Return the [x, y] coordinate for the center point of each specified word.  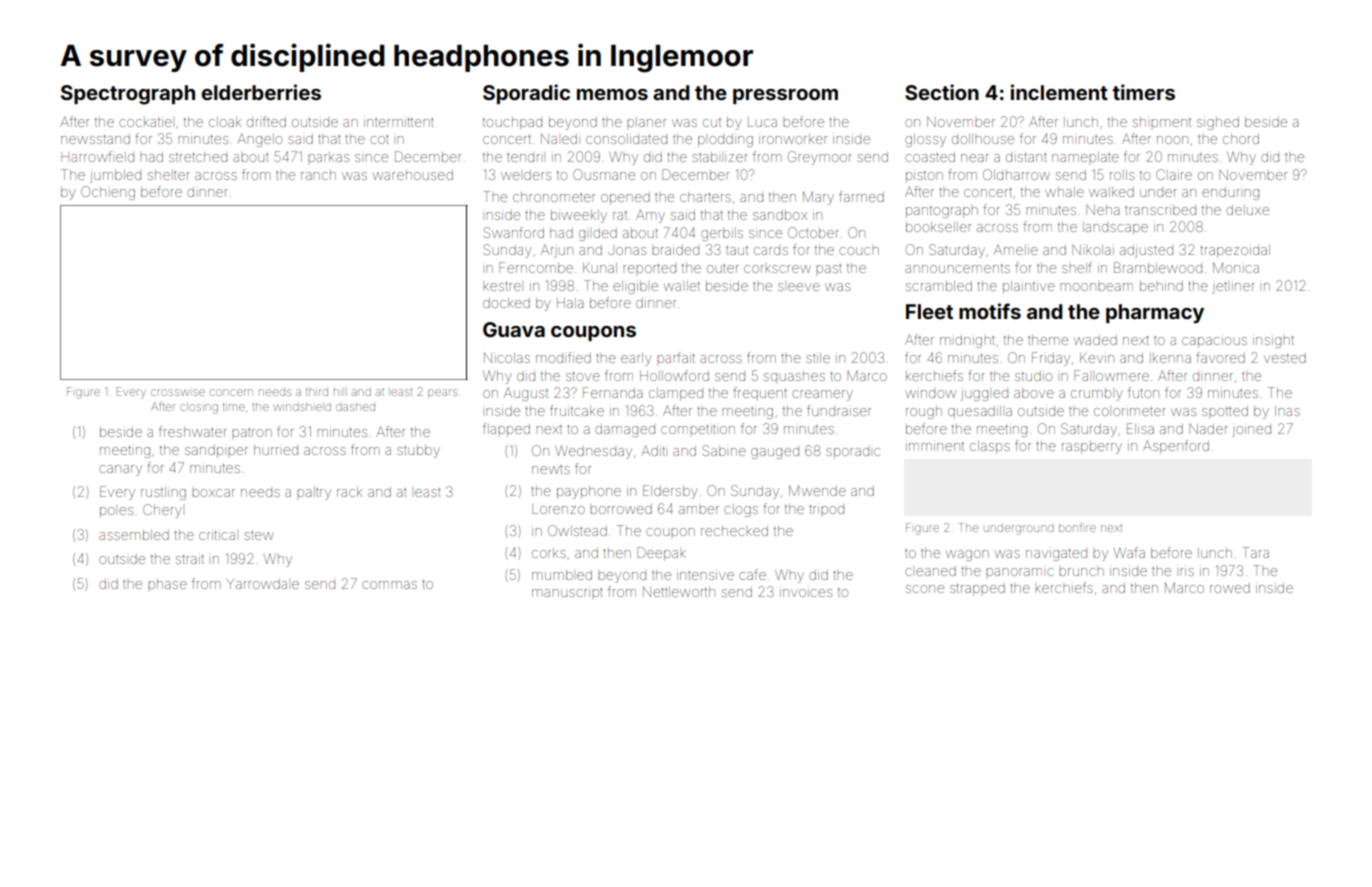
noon [1172, 140]
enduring [1230, 193]
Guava [514, 329]
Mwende [817, 490]
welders [526, 175]
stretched [198, 157]
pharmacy [1155, 313]
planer [646, 122]
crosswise [178, 392]
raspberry [1092, 447]
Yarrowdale [263, 584]
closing [199, 409]
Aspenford [1176, 447]
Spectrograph [128, 95]
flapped [506, 430]
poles [116, 512]
